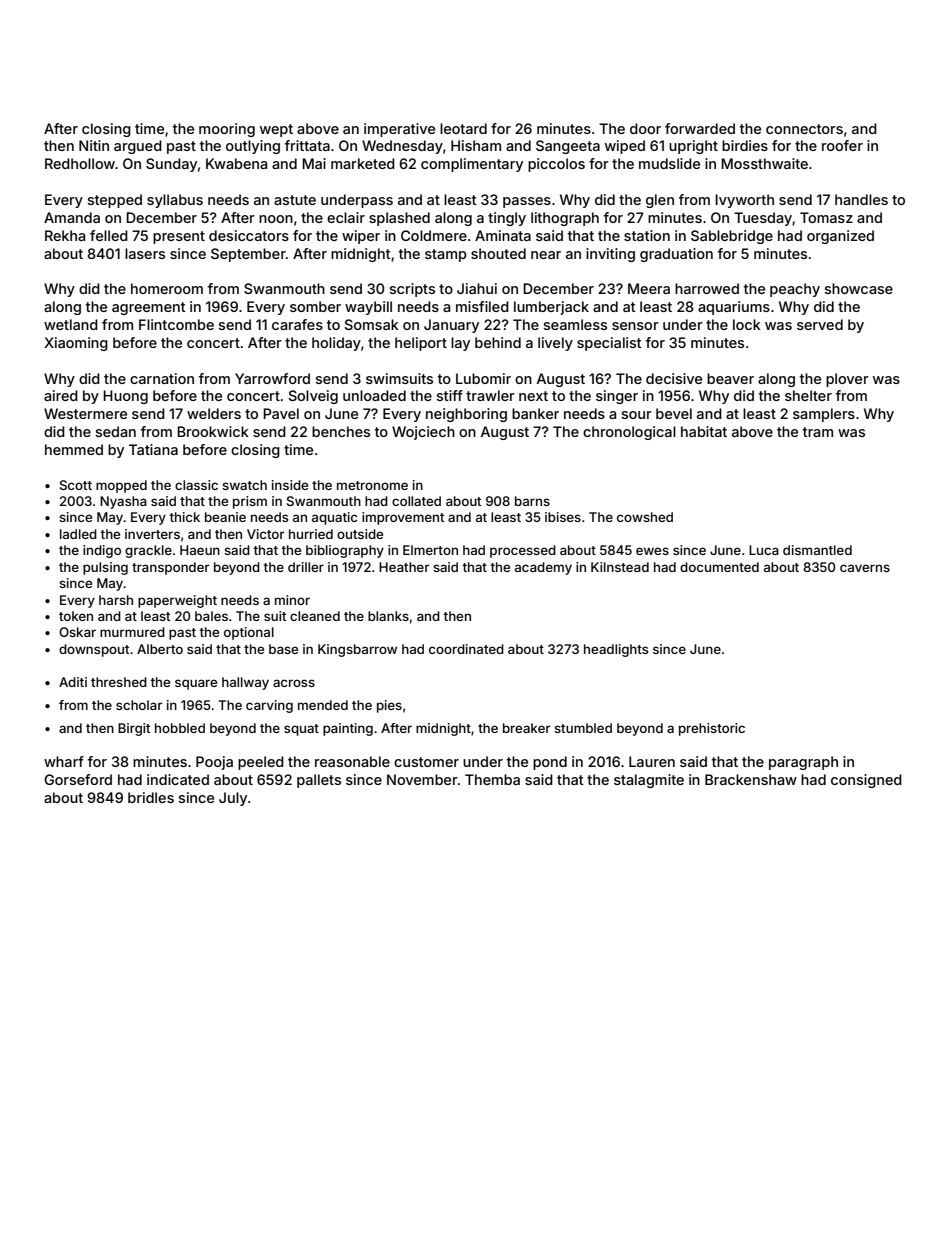  I want to click on shouted, so click(498, 253).
